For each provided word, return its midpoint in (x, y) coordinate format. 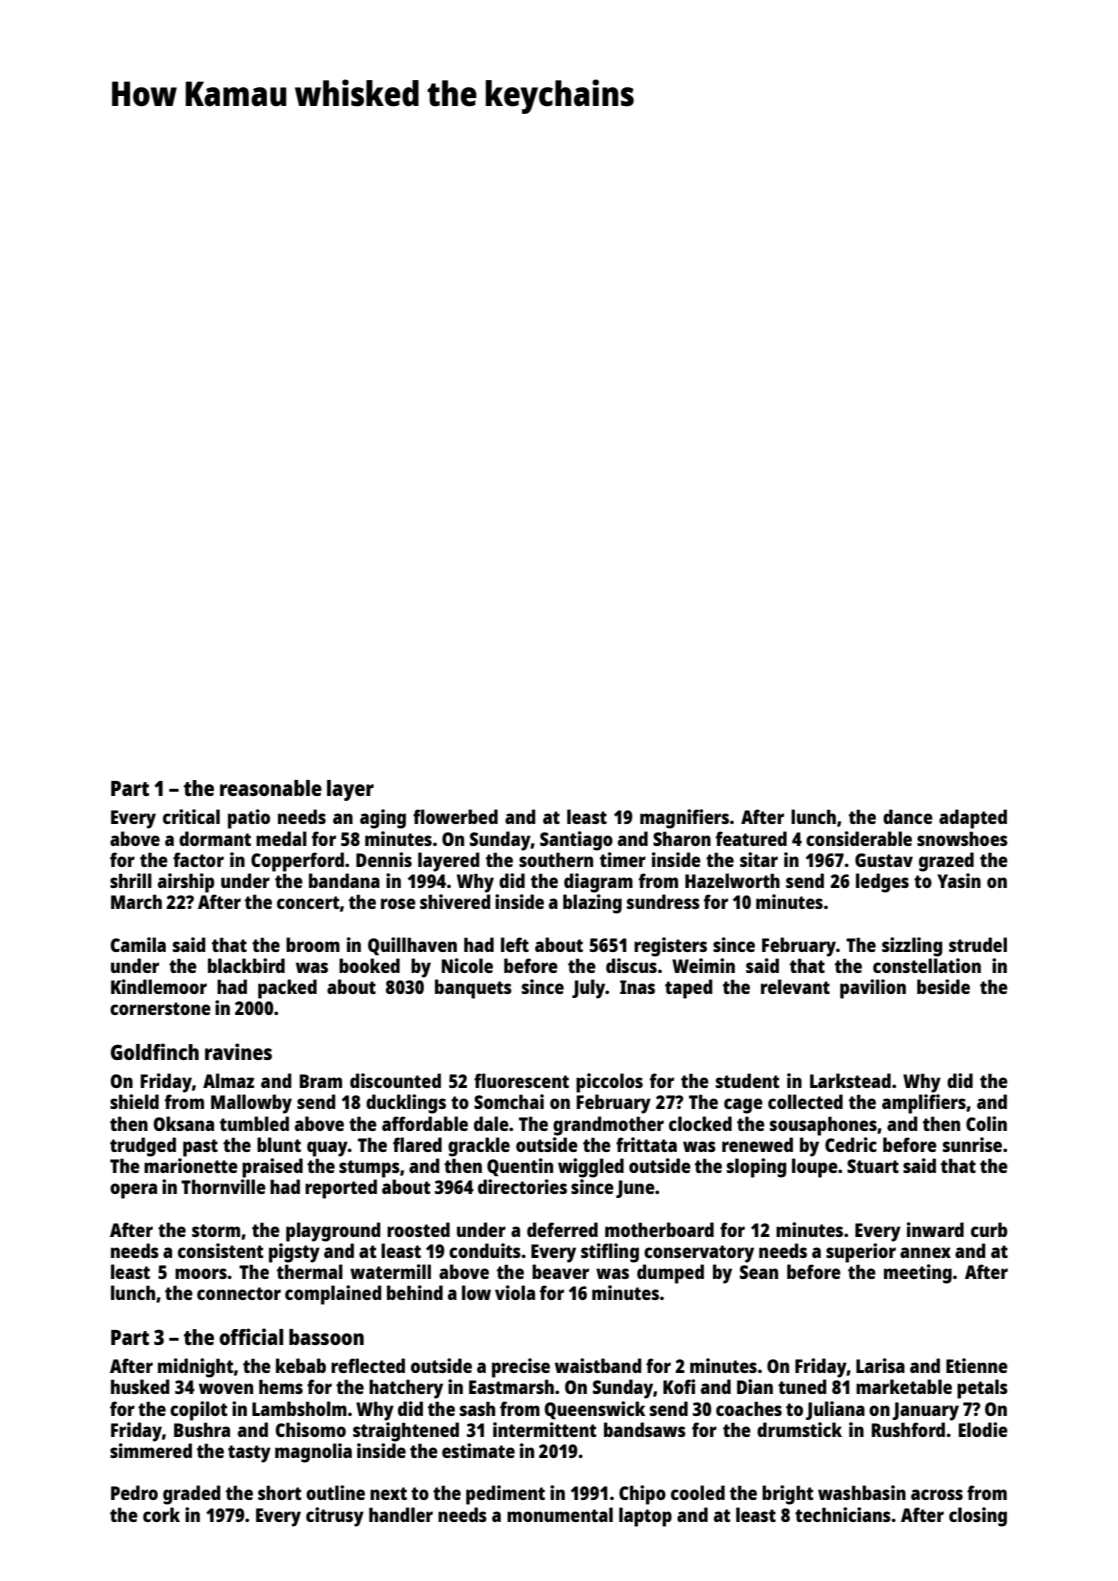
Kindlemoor (159, 986)
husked (140, 1386)
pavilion (873, 989)
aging (383, 819)
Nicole (467, 965)
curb (989, 1229)
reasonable (271, 788)
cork (161, 1514)
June (635, 1189)
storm (216, 1230)
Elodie (983, 1429)
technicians (843, 1514)
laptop (645, 1517)
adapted (973, 819)
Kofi (679, 1386)
